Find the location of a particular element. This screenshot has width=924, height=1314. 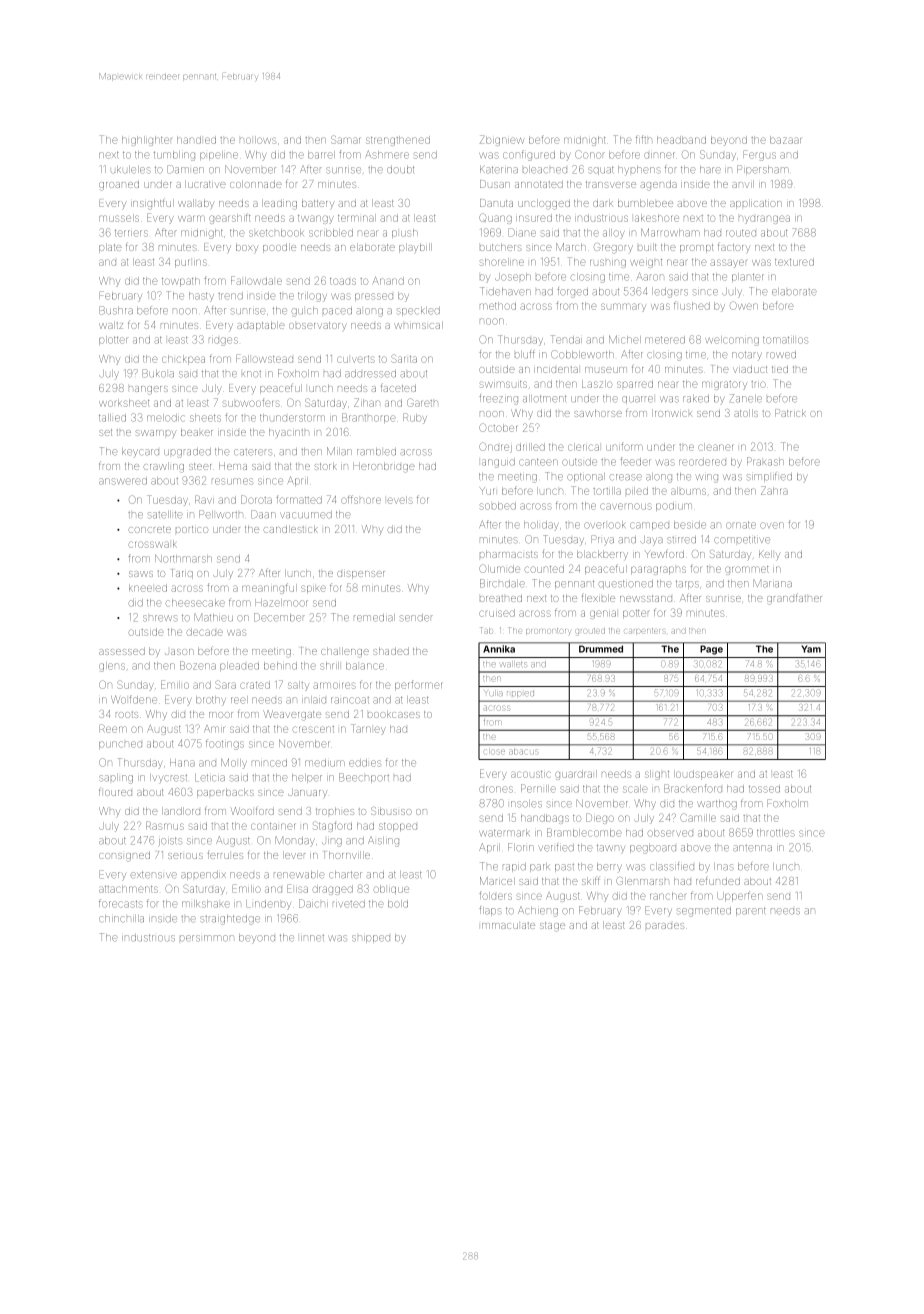

offshore is located at coordinates (361, 499).
